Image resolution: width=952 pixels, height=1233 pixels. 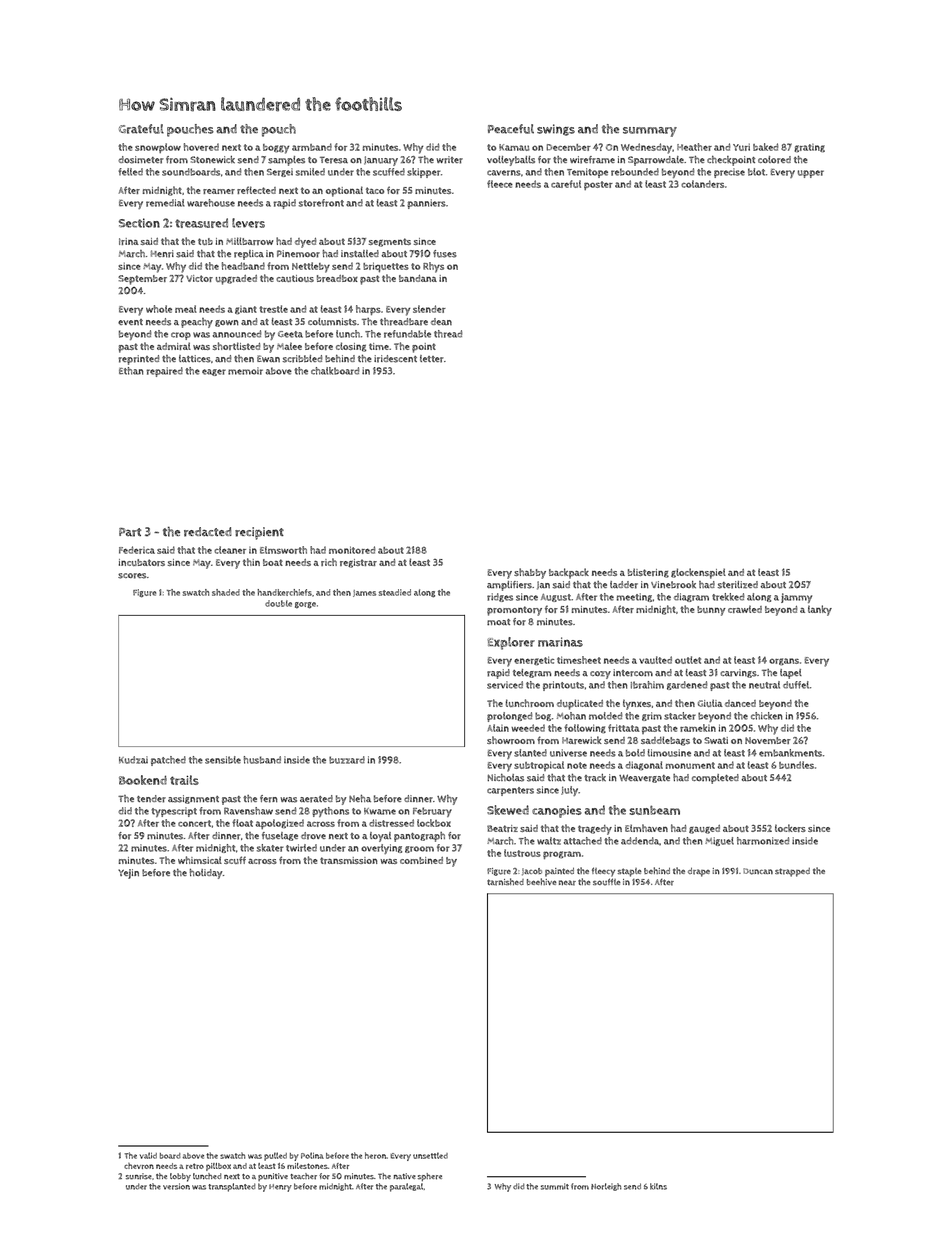 What do you see at coordinates (218, 1167) in the page?
I see `pillbox` at bounding box center [218, 1167].
